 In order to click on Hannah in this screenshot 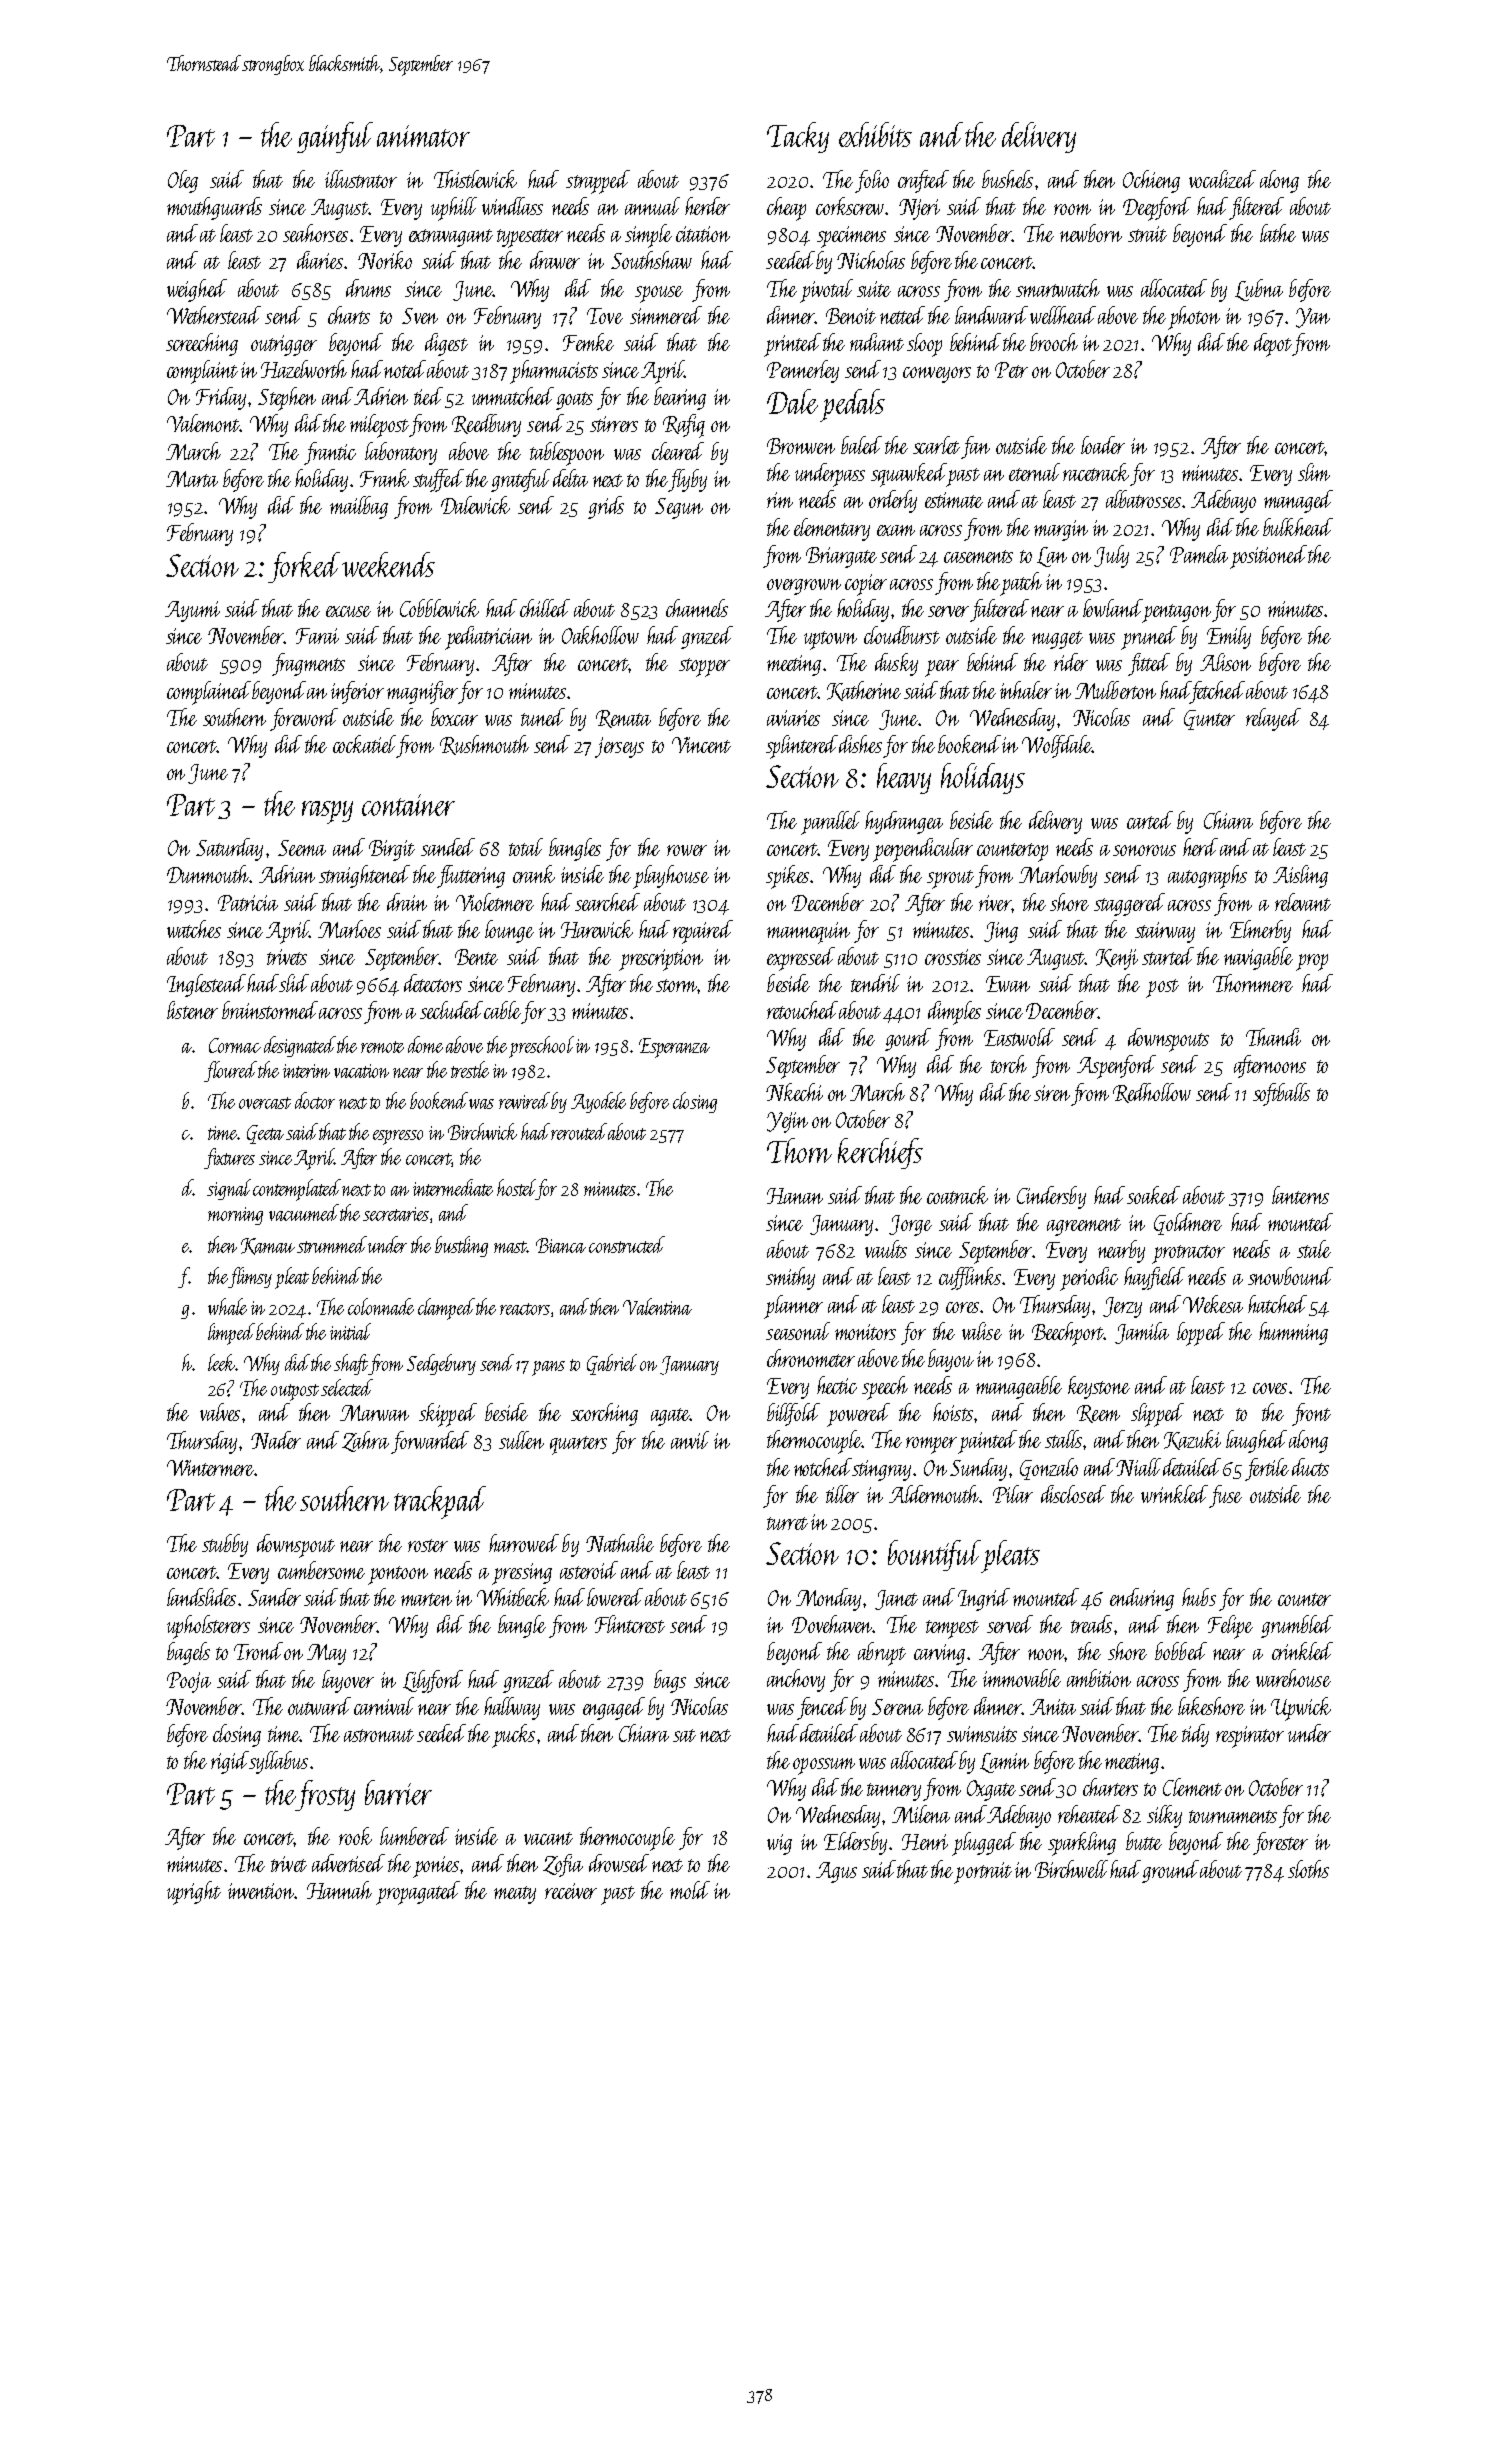, I will do `click(339, 1890)`.
